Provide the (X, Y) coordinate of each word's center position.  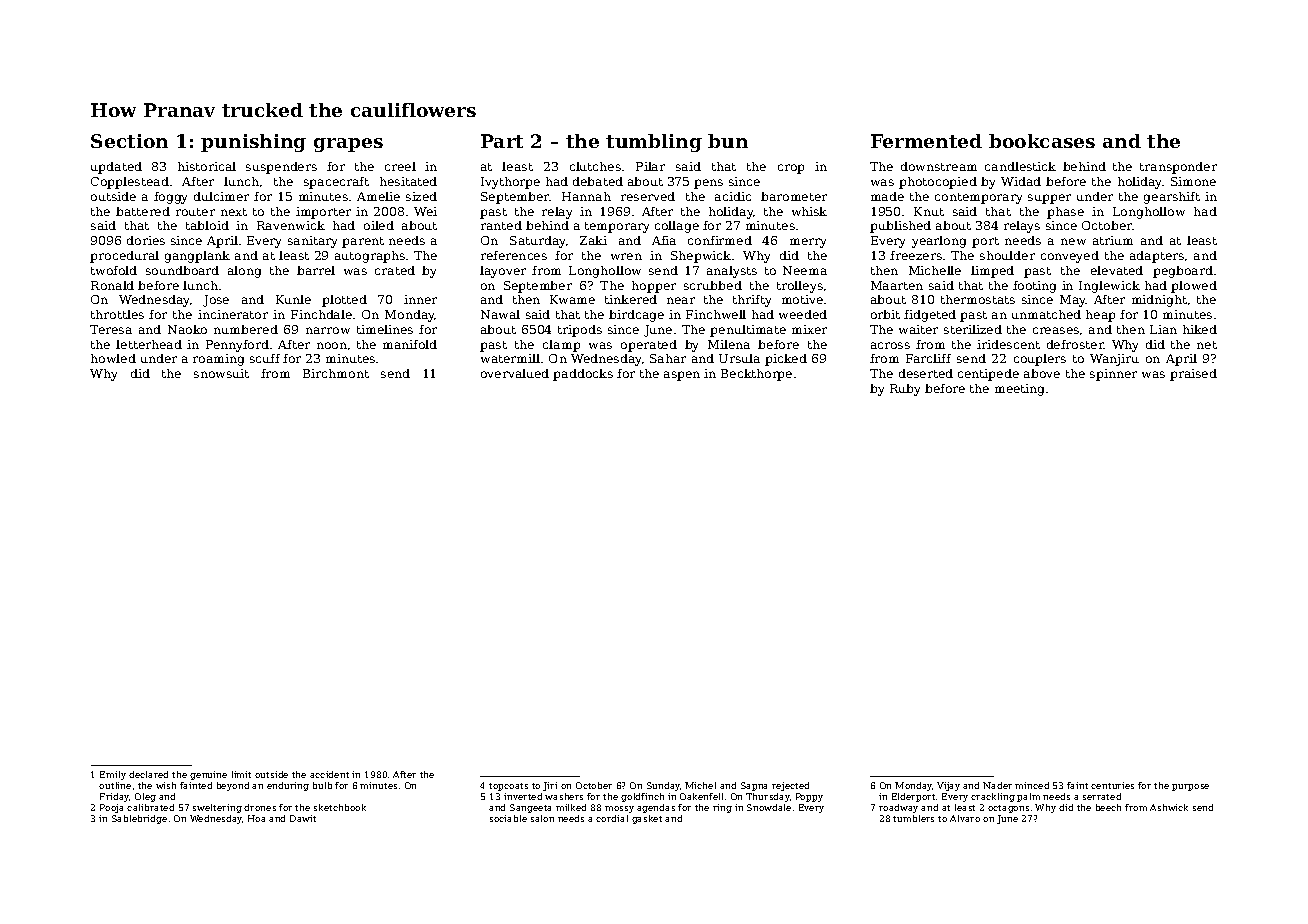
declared (148, 774)
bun (728, 141)
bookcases (1042, 141)
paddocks (583, 375)
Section (129, 141)
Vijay (948, 786)
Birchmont (336, 373)
